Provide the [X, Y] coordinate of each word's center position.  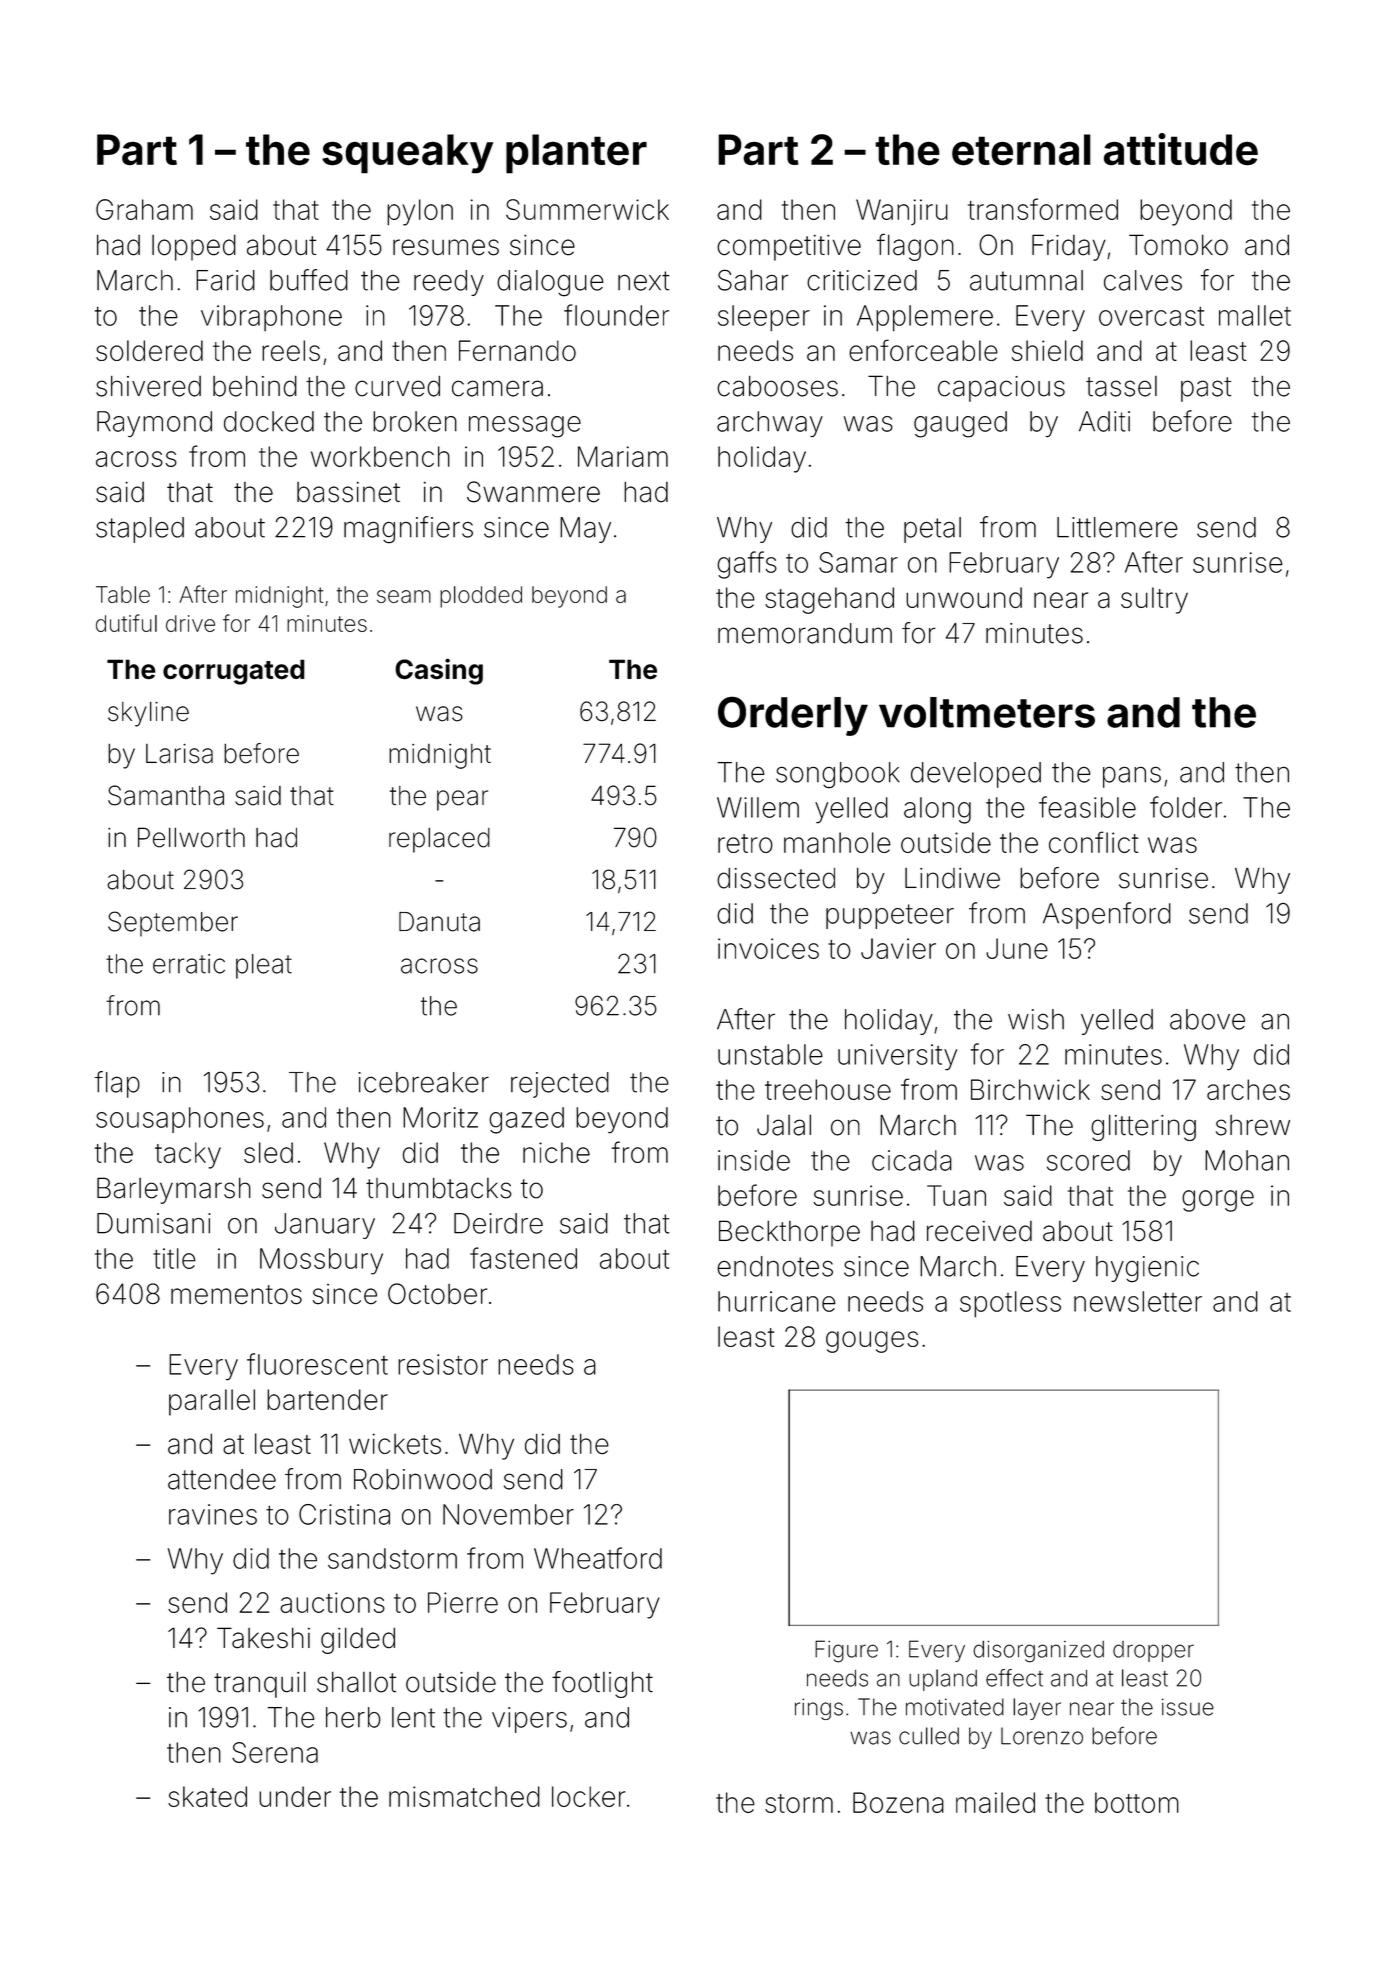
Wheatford [598, 1558]
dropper [1153, 1651]
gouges [872, 1342]
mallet [1255, 315]
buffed [309, 280]
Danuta [439, 922]
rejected [560, 1085]
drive [190, 623]
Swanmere [533, 492]
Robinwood [423, 1479]
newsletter [1138, 1301]
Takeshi [263, 1638]
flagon [915, 247]
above [1207, 1019]
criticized [862, 280]
